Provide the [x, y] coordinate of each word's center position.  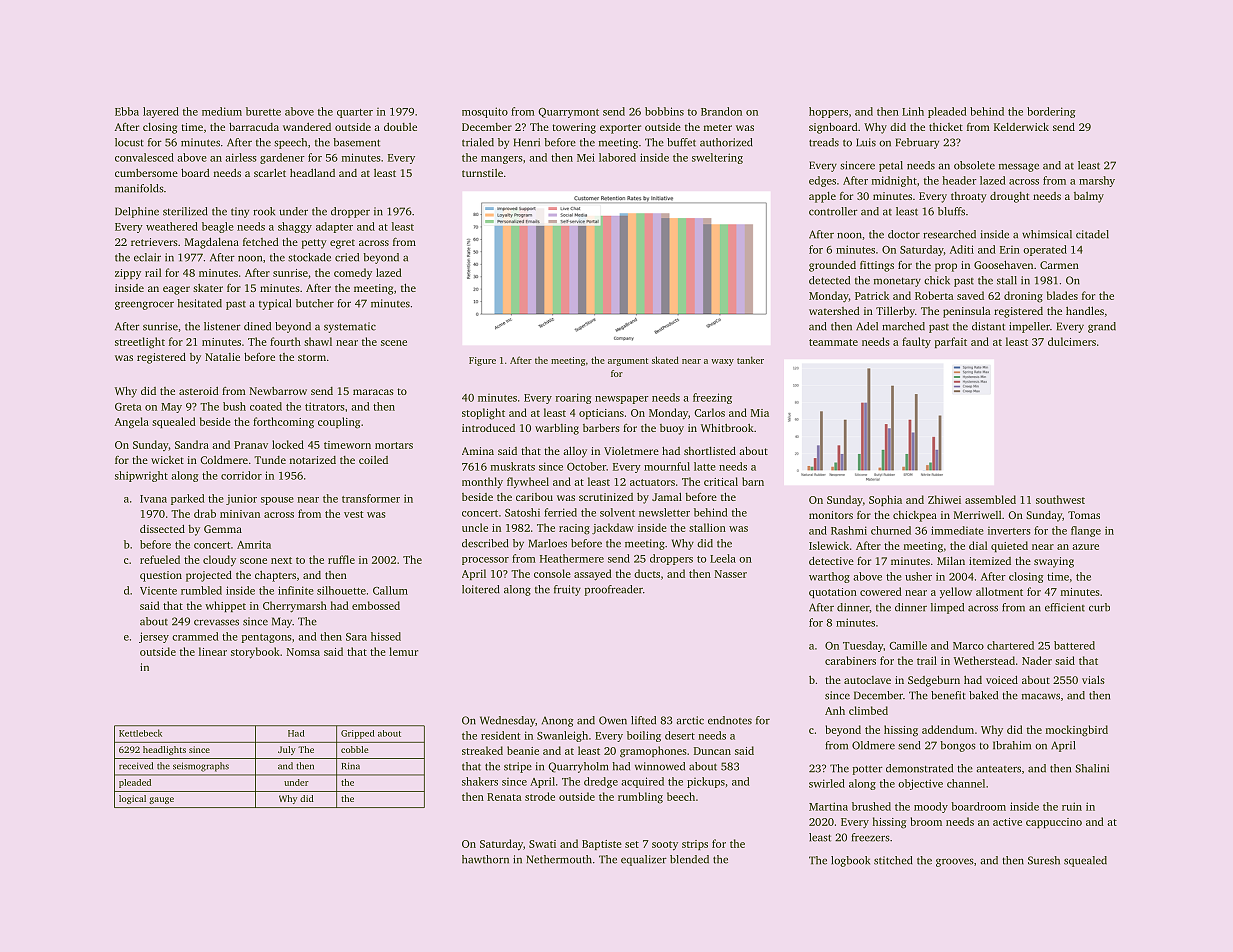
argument [628, 362]
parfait [951, 342]
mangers [501, 160]
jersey [154, 637]
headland [312, 172]
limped [947, 608]
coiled [373, 460]
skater [208, 288]
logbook [850, 861]
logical [132, 799]
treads [824, 142]
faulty [916, 342]
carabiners [850, 660]
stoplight [483, 414]
